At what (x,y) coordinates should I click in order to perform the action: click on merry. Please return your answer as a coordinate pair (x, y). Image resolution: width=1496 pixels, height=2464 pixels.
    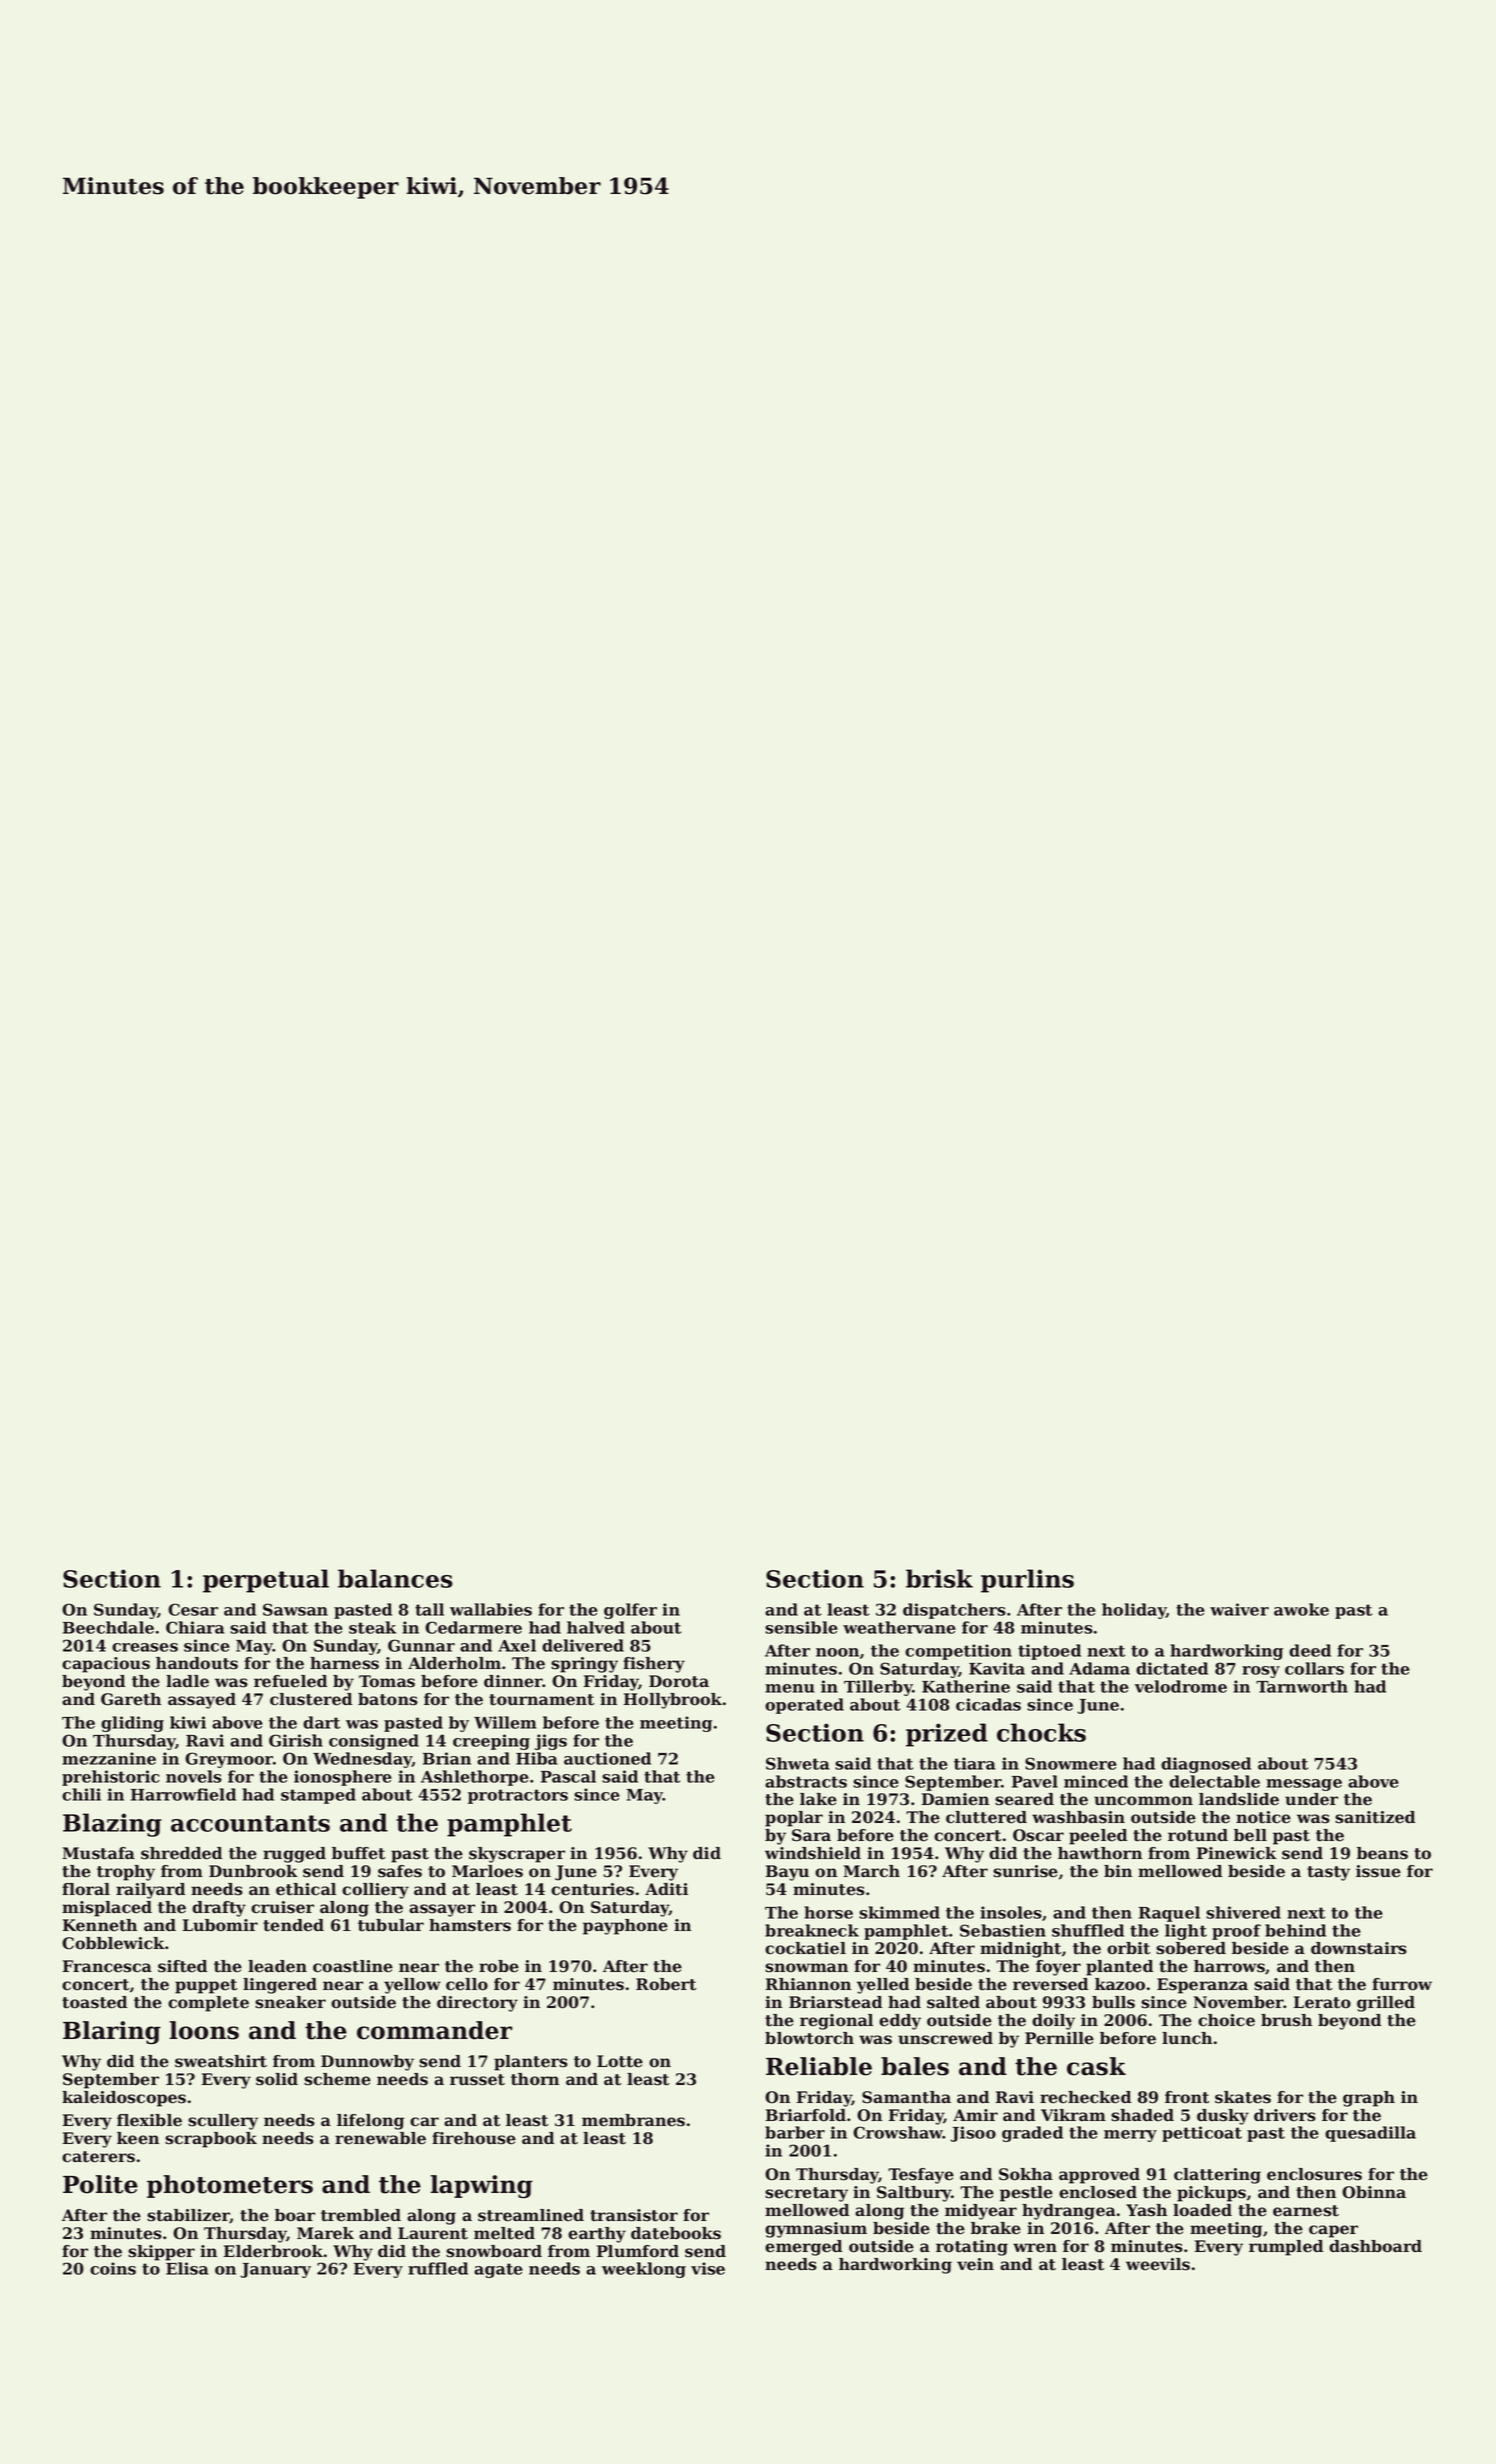
    Looking at the image, I should click on (1130, 2136).
